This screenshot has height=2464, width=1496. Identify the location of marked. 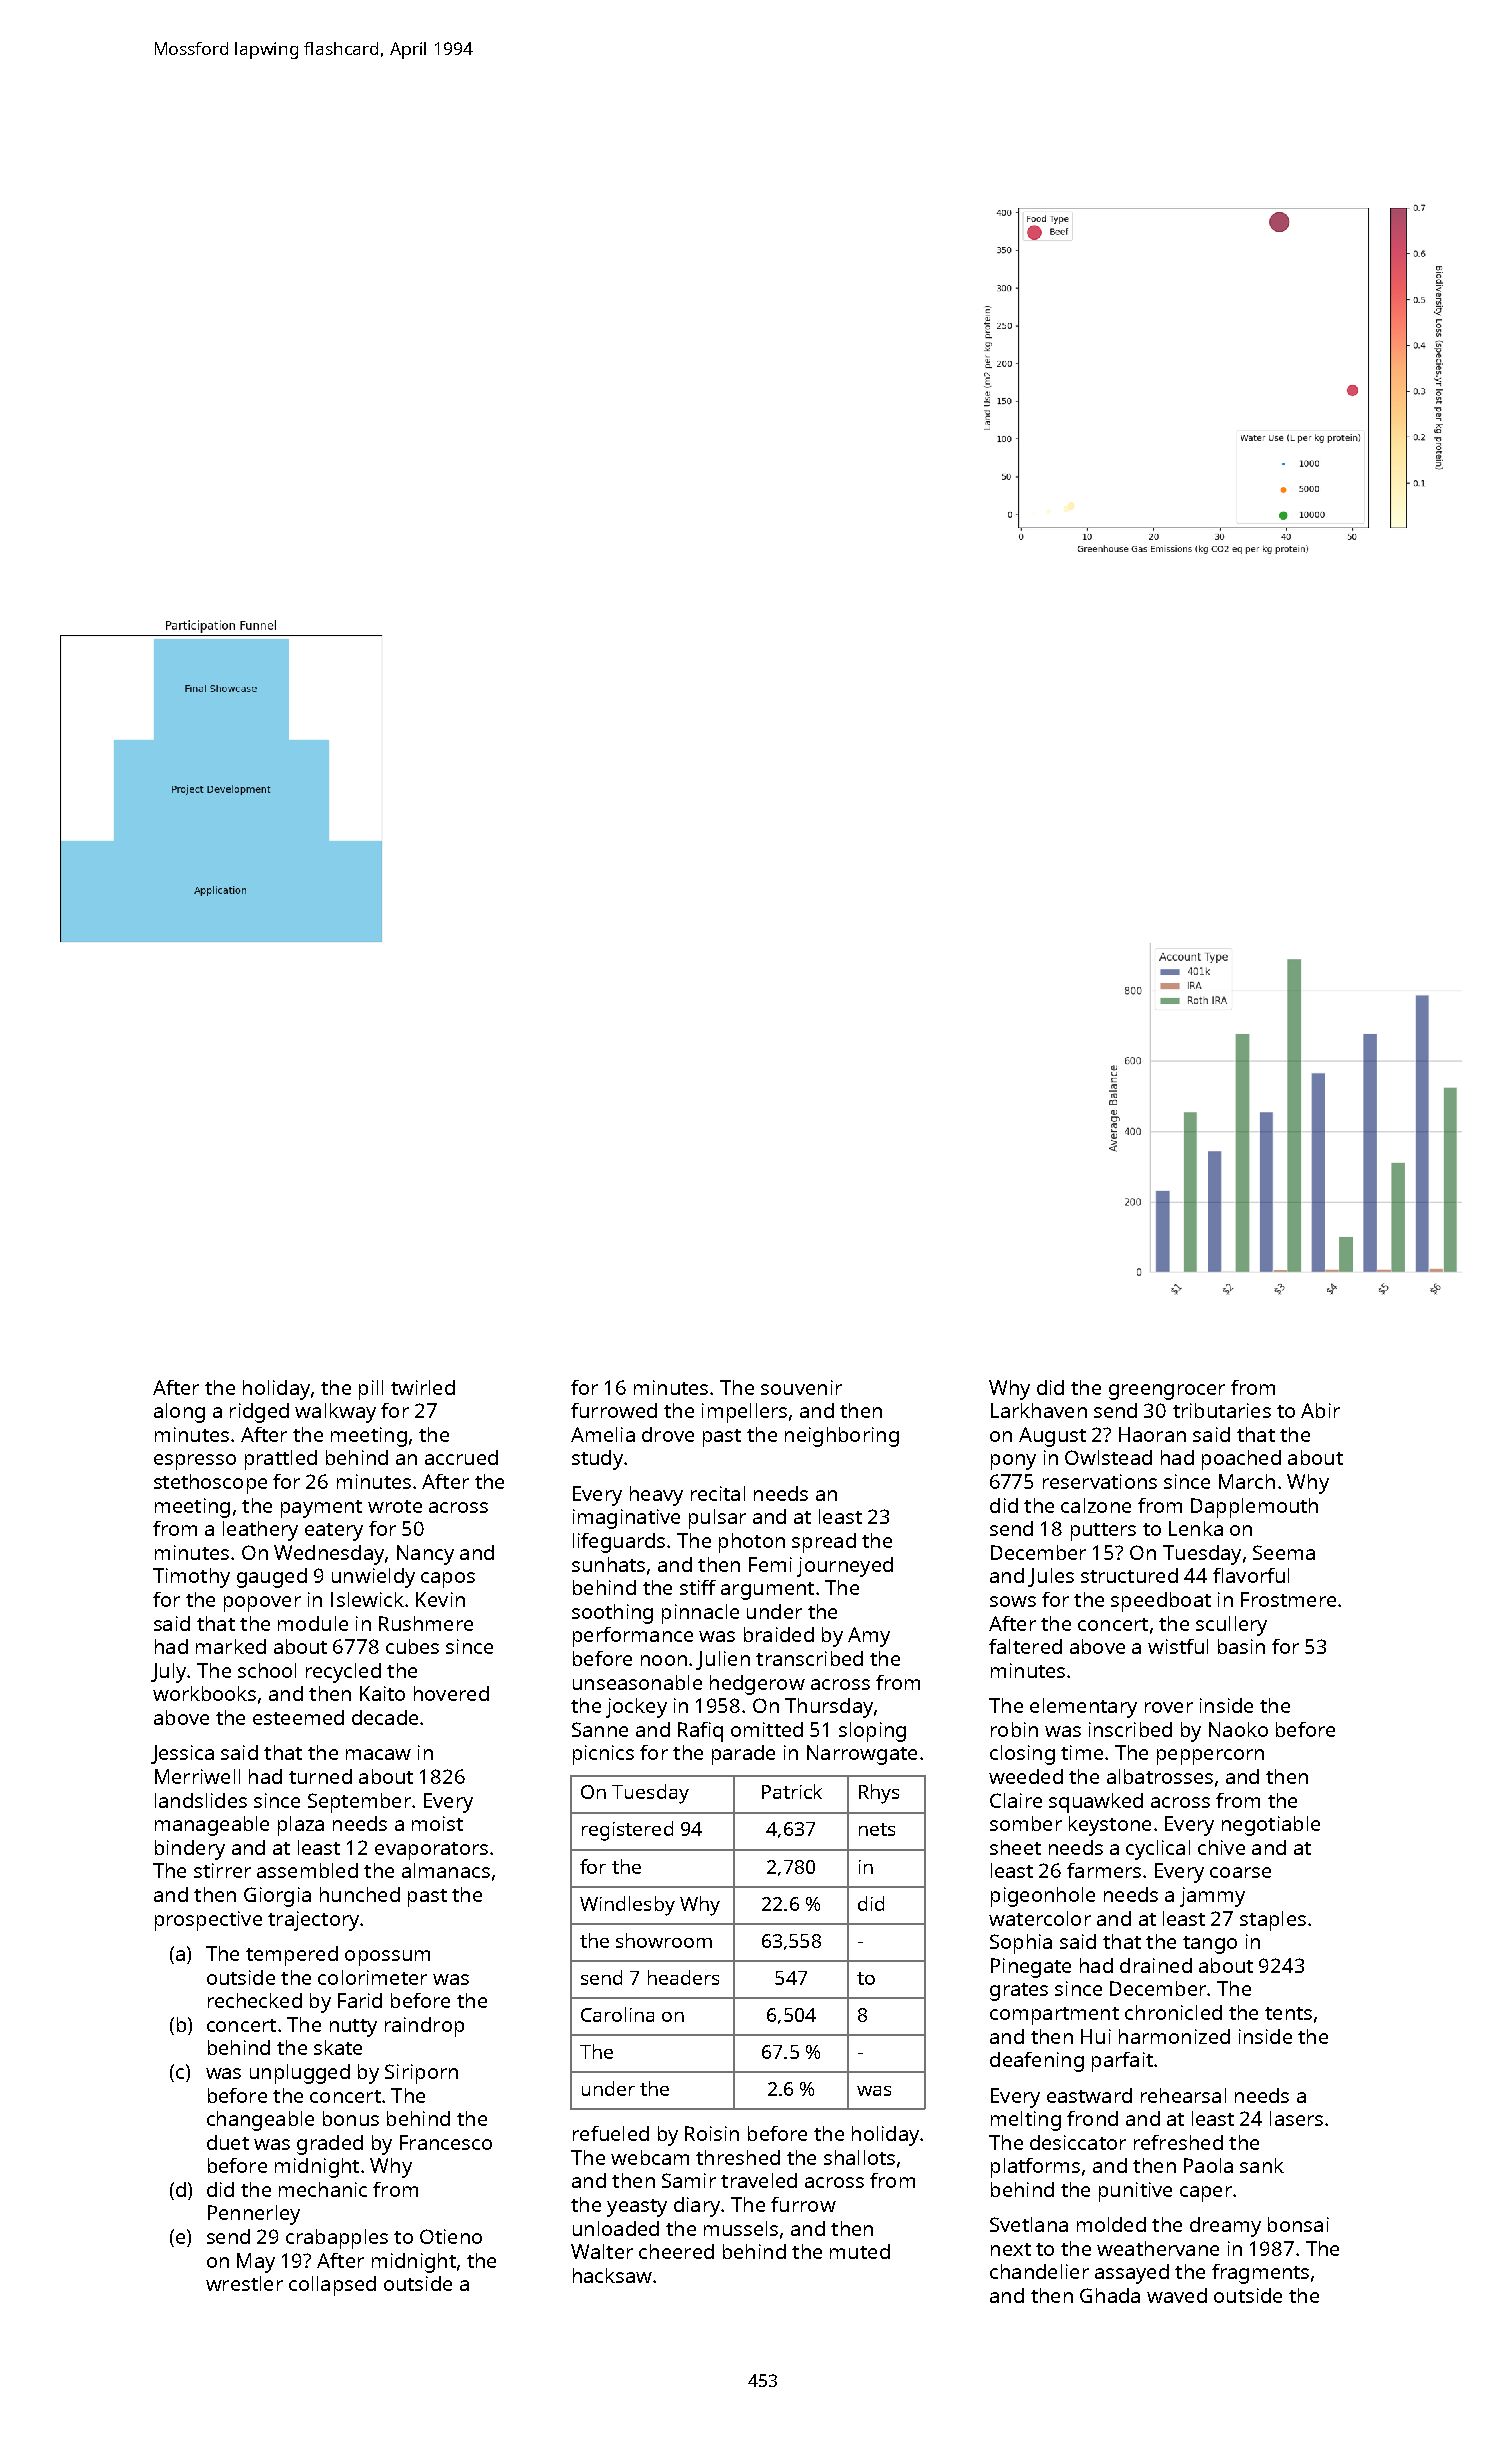
(231, 1646).
